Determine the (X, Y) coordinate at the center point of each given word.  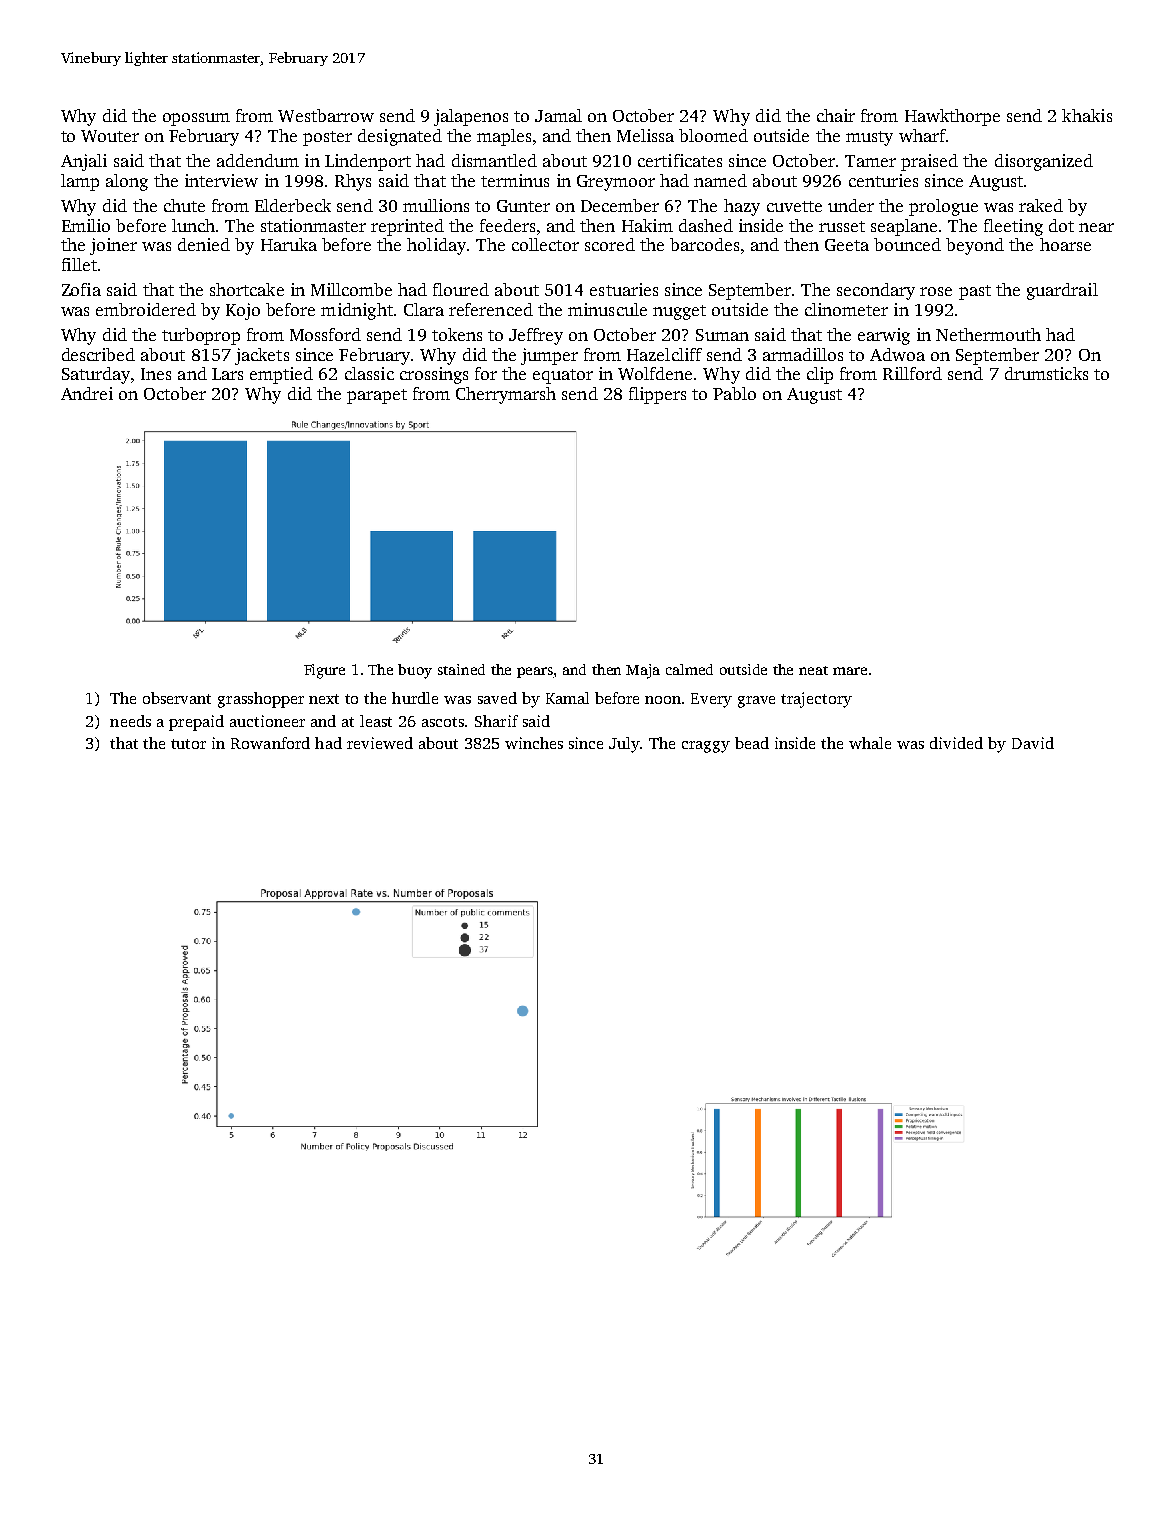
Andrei (87, 393)
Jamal (558, 115)
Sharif (496, 721)
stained (461, 669)
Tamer (870, 161)
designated (400, 137)
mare (850, 671)
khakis (1087, 115)
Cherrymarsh (506, 395)
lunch (193, 225)
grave (756, 702)
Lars (227, 374)
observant (177, 698)
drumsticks (1046, 373)
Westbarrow (326, 115)
